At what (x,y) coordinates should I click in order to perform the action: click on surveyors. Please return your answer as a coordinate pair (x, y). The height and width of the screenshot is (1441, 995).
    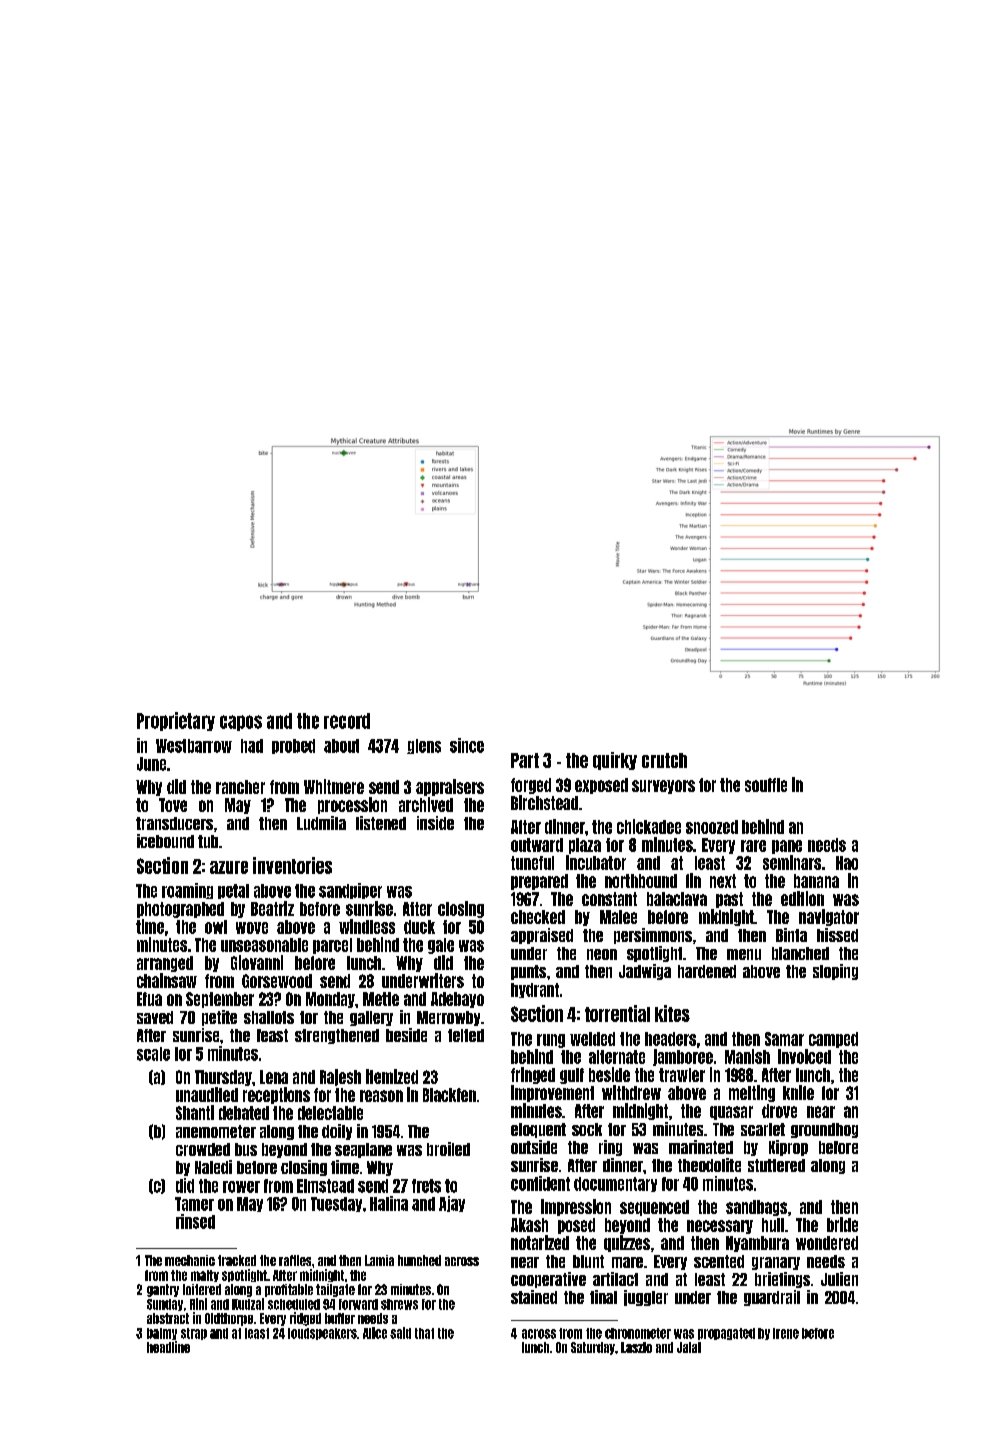
    Looking at the image, I should click on (663, 787).
